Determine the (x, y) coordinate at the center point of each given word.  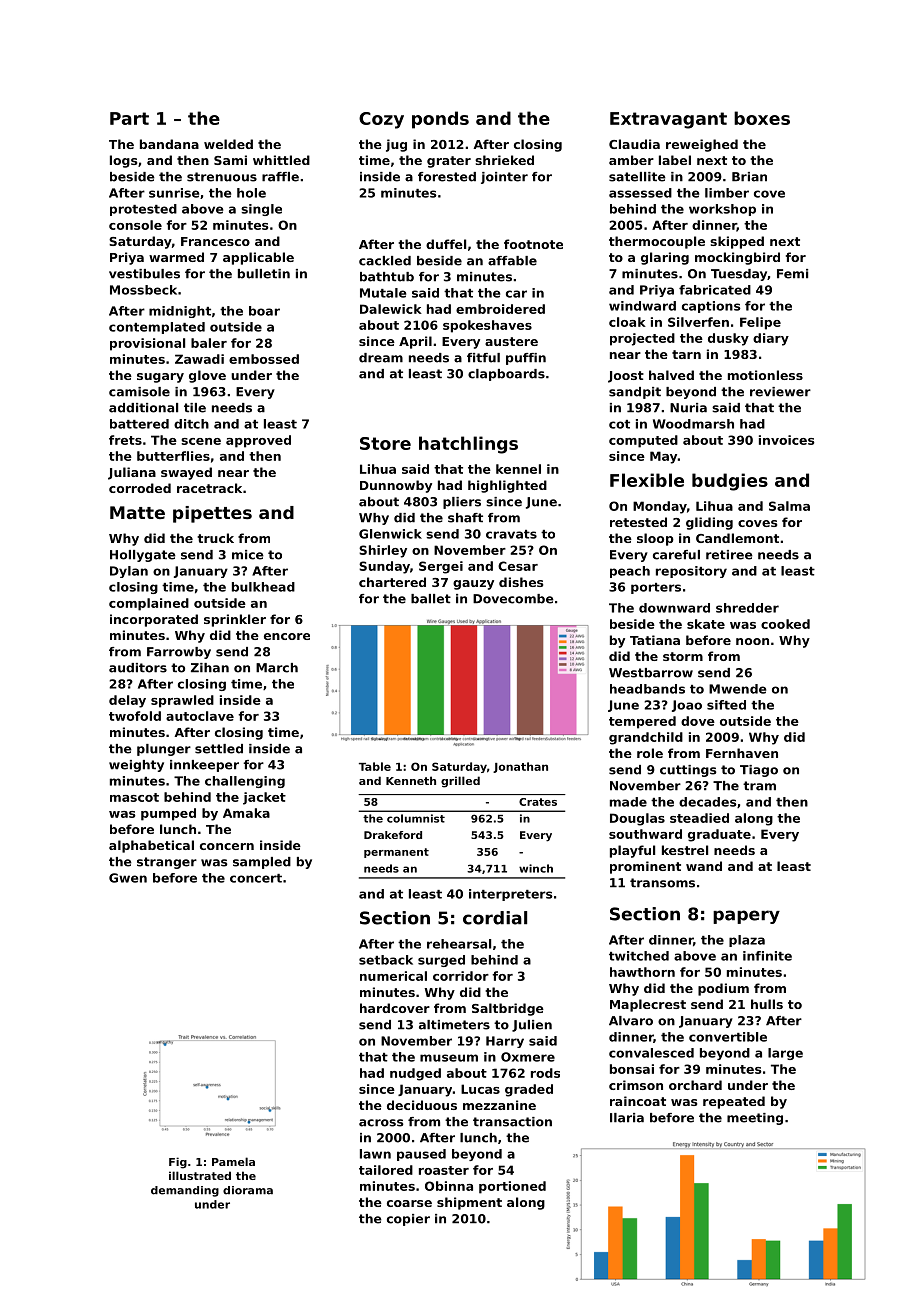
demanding (185, 1191)
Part (129, 118)
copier (408, 1220)
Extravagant (668, 120)
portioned (512, 1187)
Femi (792, 274)
